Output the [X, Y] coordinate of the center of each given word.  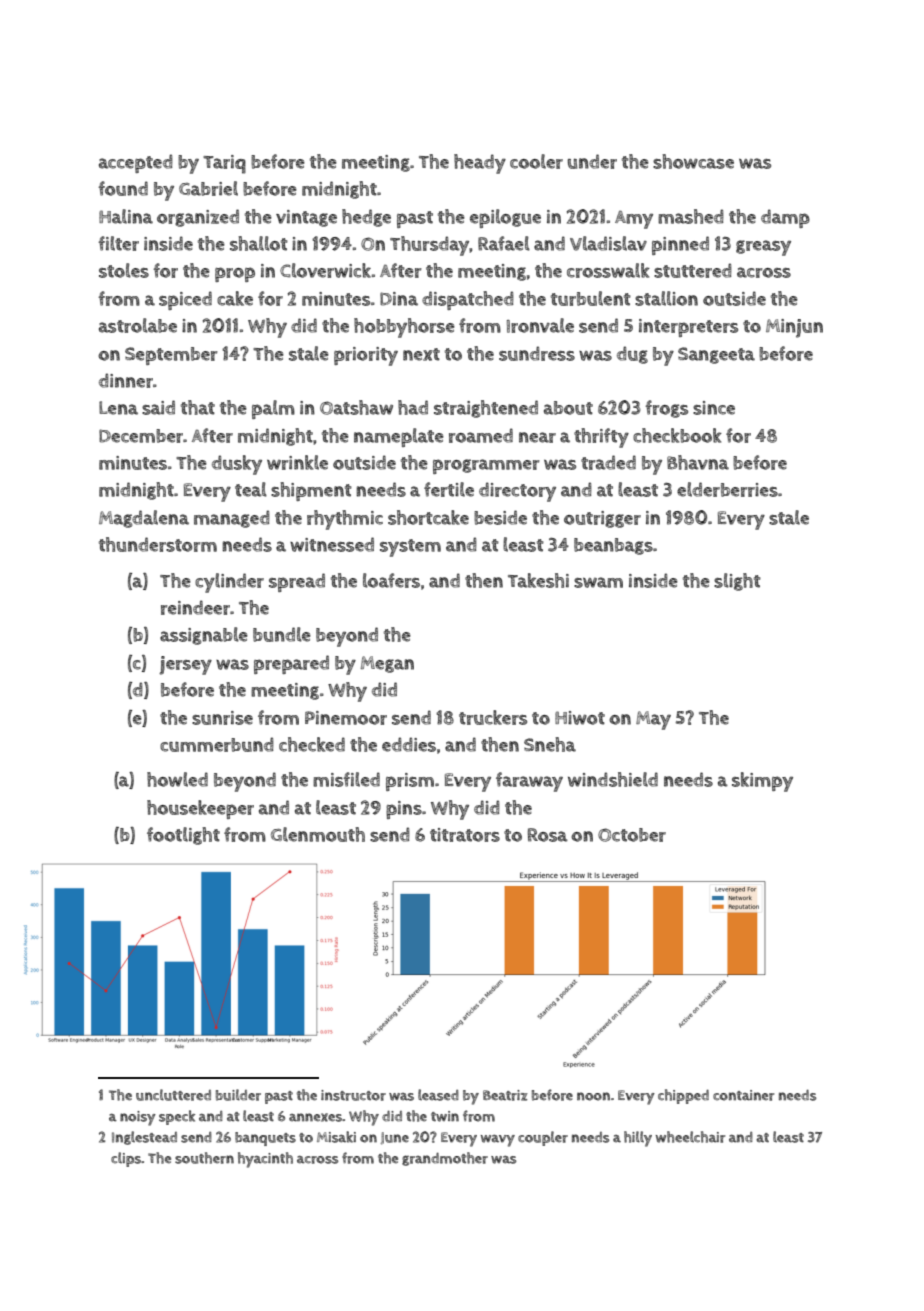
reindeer [195, 607]
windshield [613, 779]
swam [598, 582]
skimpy [762, 782]
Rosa [548, 835]
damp [785, 218]
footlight [183, 836]
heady [480, 164]
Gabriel [208, 188]
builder [238, 1095]
